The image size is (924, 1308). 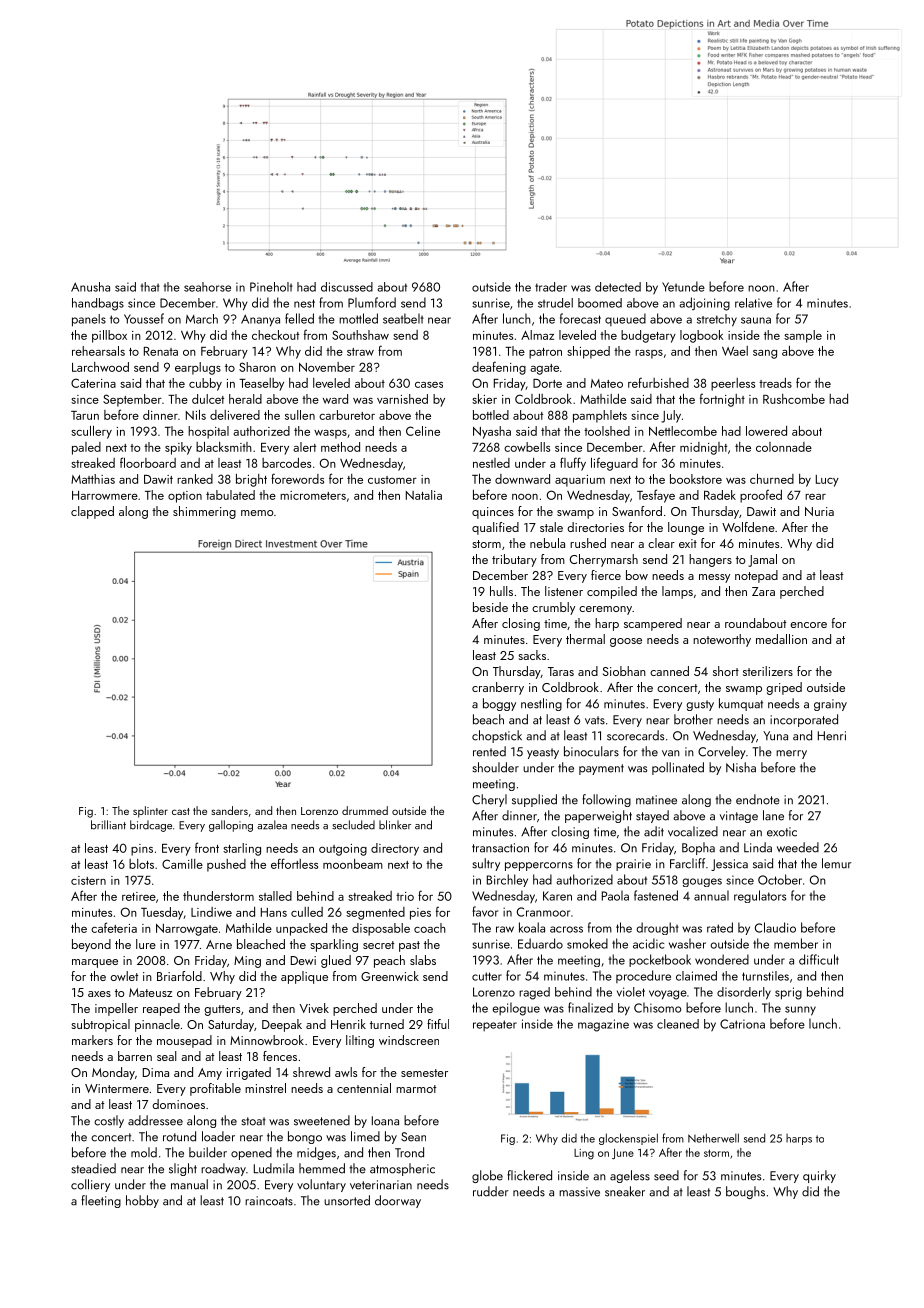 I want to click on customer, so click(x=392, y=480).
